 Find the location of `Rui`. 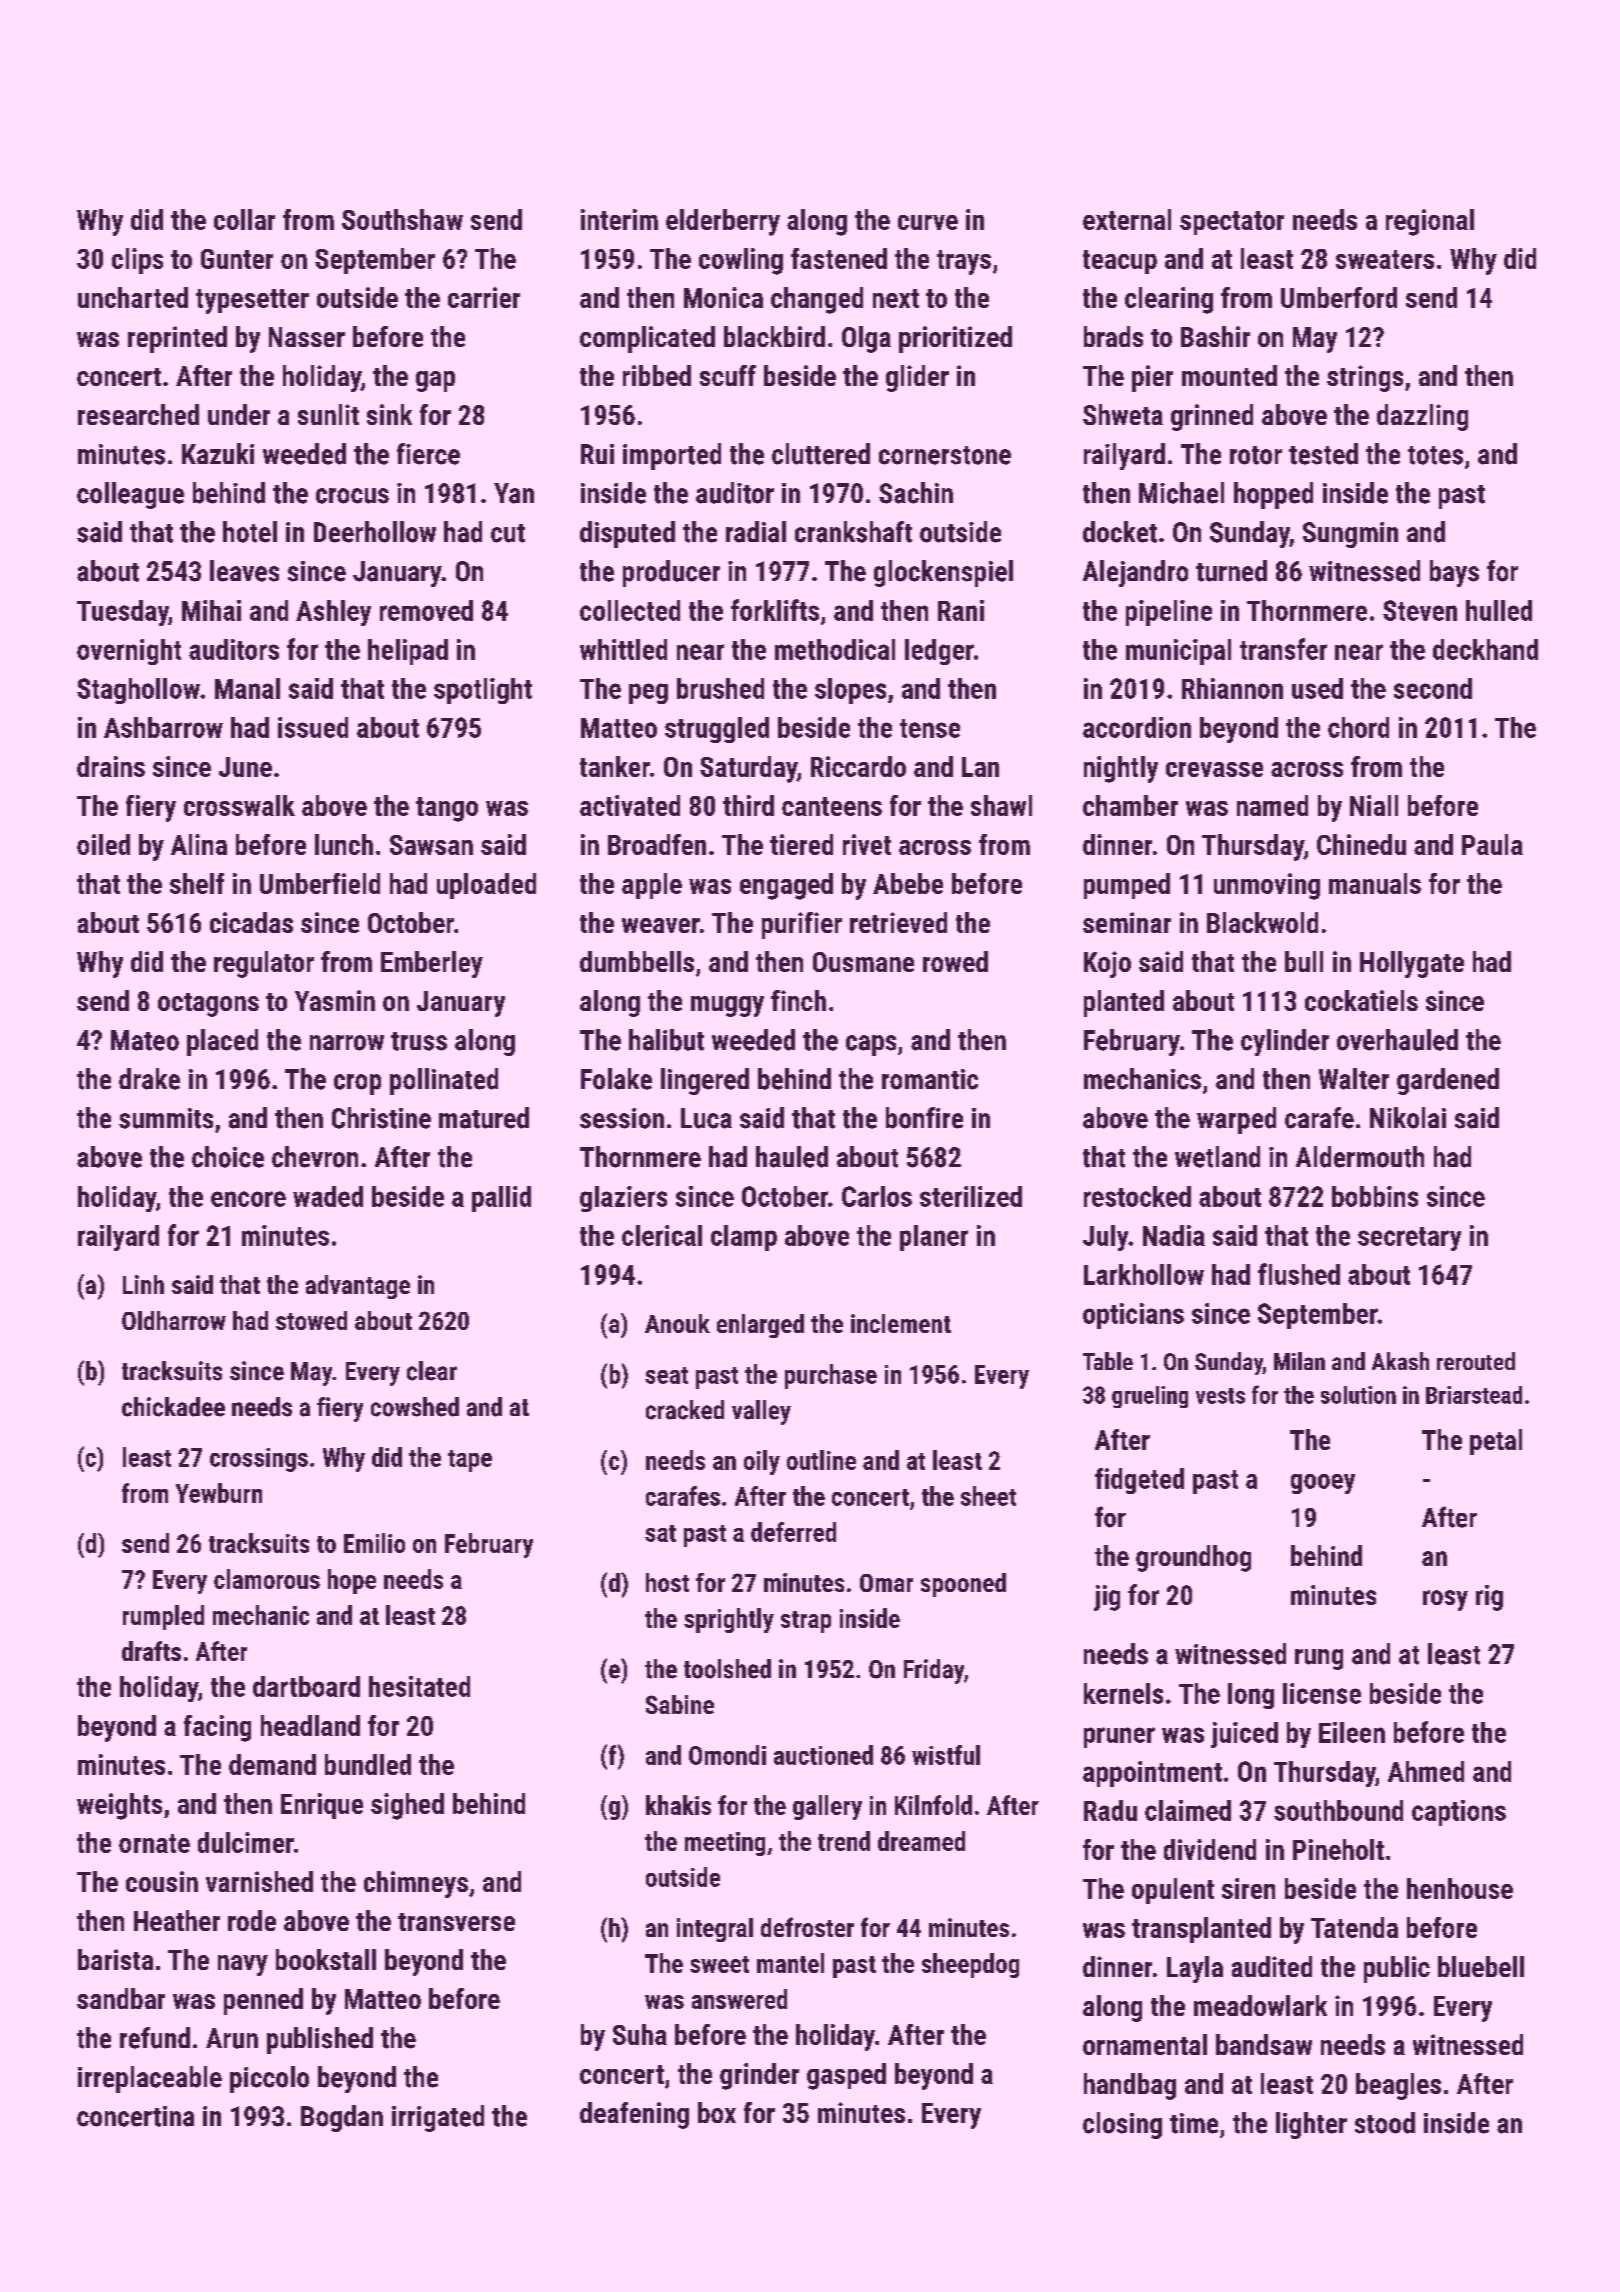

Rui is located at coordinates (597, 454).
